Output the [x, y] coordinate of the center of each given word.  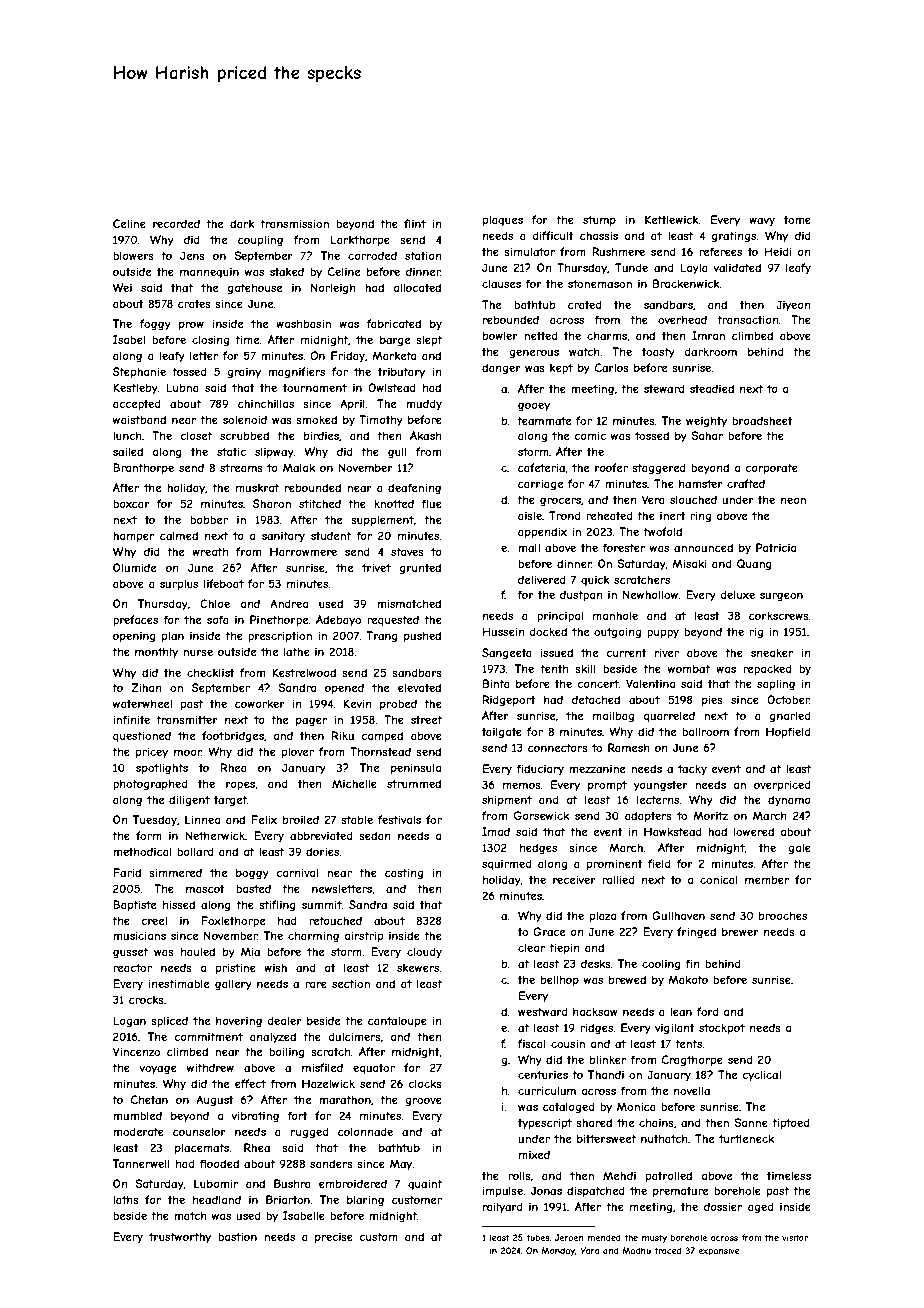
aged [761, 1207]
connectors [558, 748]
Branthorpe [143, 468]
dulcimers [354, 1036]
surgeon [781, 596]
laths [126, 1199]
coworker [260, 703]
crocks [146, 999]
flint [415, 223]
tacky [692, 769]
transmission [294, 223]
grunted [420, 568]
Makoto [688, 979]
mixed [534, 1154]
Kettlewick [672, 219]
